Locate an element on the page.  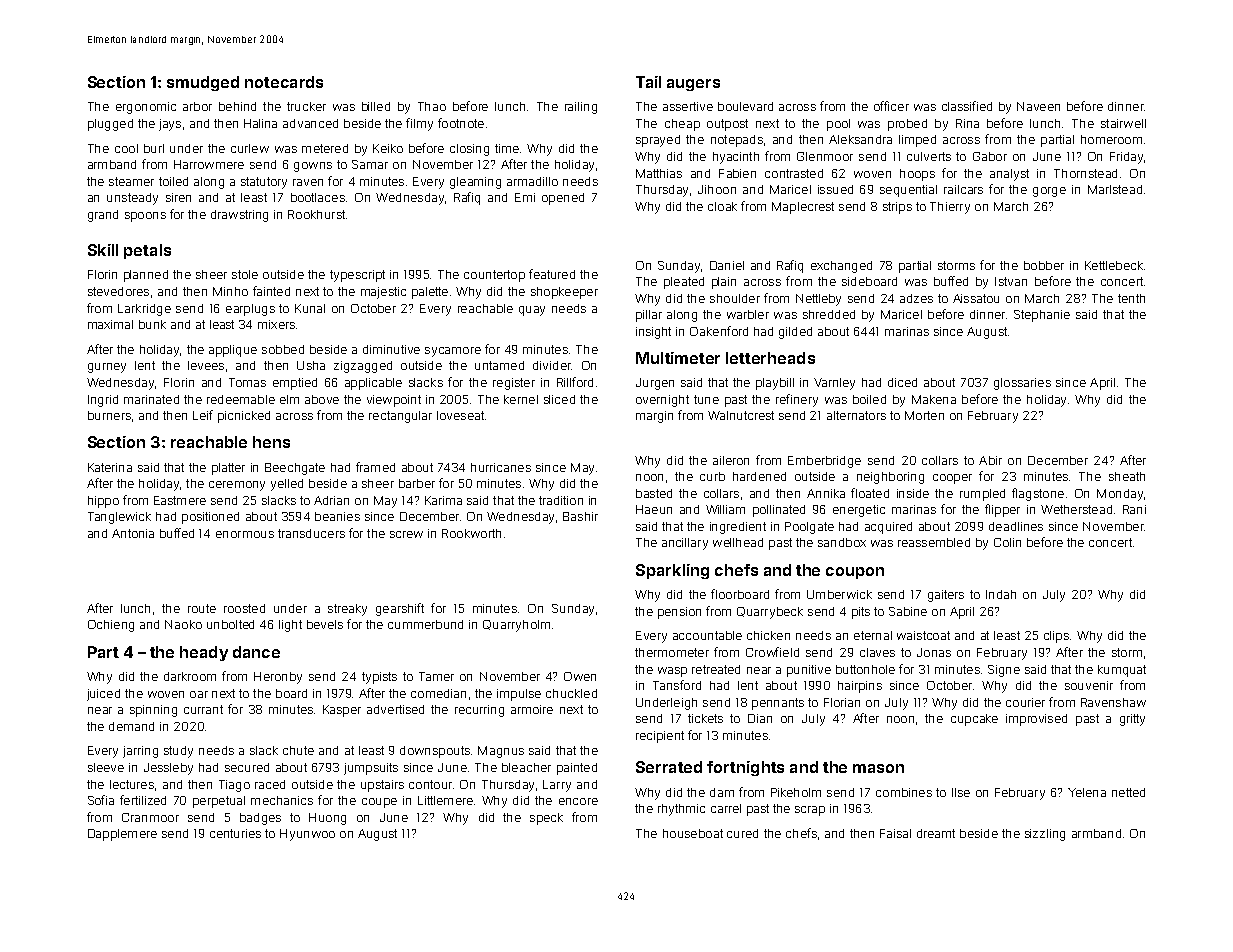
Naveen is located at coordinates (1038, 106).
